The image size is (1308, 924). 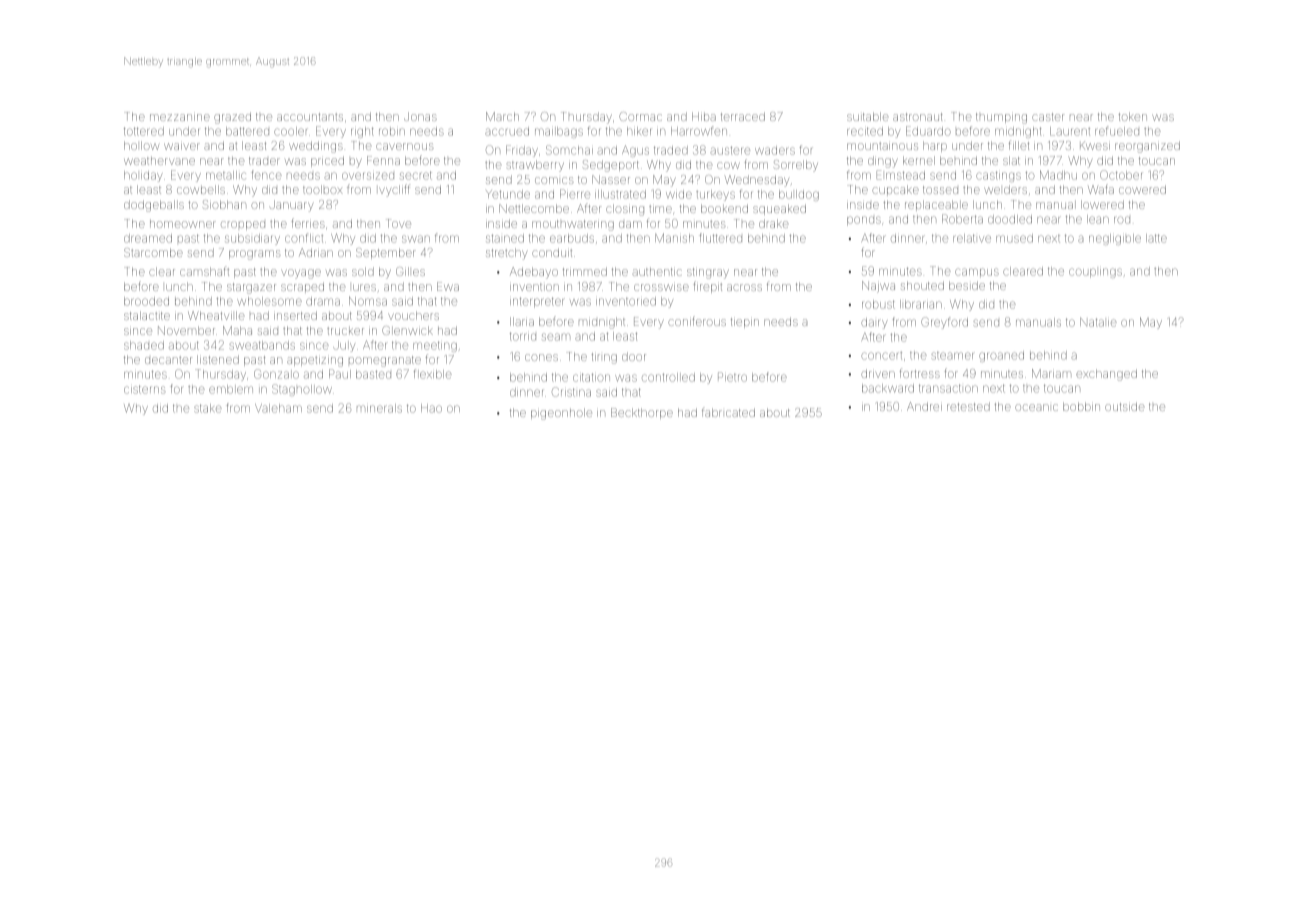 What do you see at coordinates (368, 301) in the page?
I see `Nomsa` at bounding box center [368, 301].
